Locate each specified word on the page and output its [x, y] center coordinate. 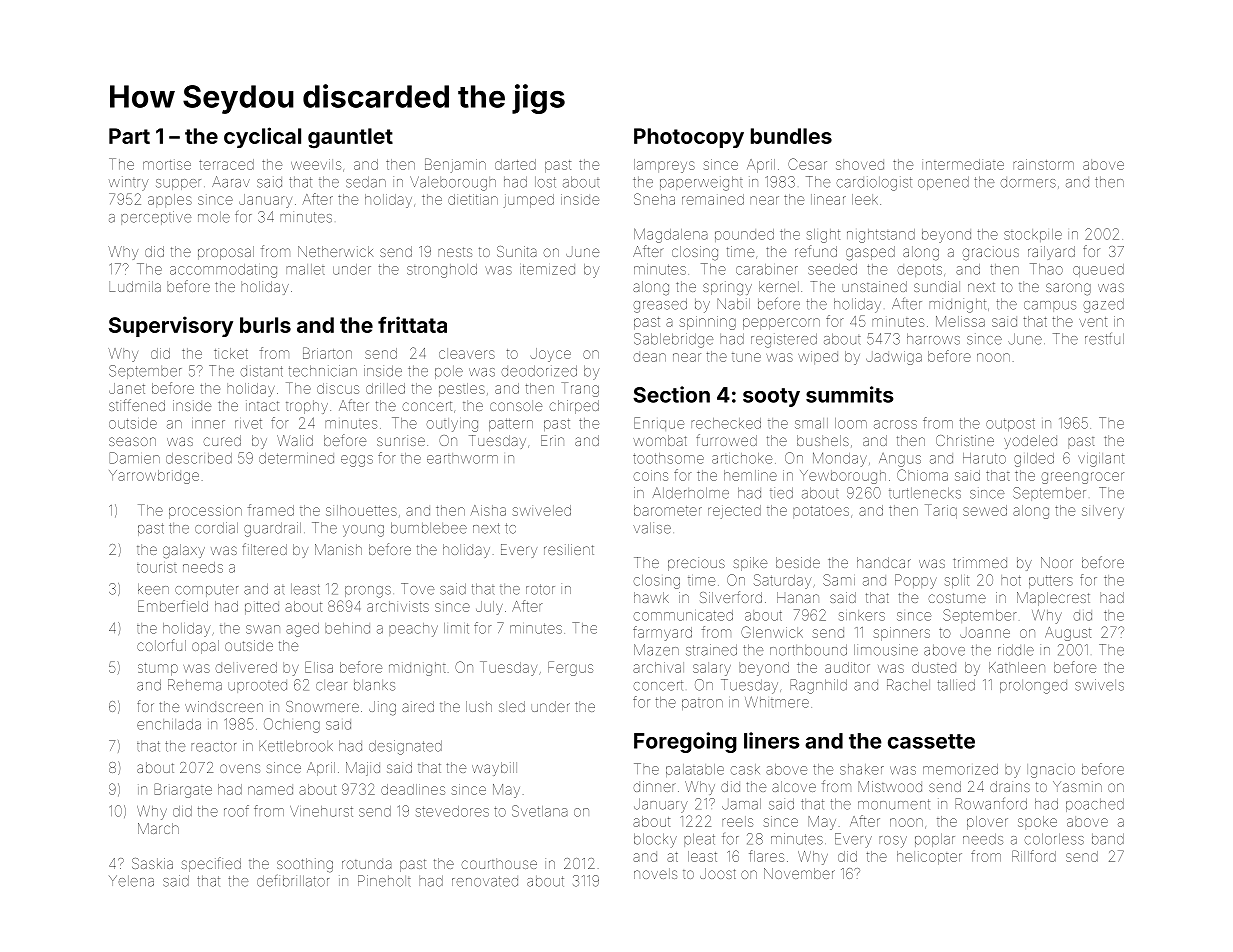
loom [851, 423]
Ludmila [135, 286]
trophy [307, 407]
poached [1095, 805]
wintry [129, 183]
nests [455, 252]
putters [1051, 581]
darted [515, 164]
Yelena [131, 881]
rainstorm [1043, 164]
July [489, 608]
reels [737, 821]
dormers [1028, 183]
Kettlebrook [296, 746]
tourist [157, 568]
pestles [462, 390]
